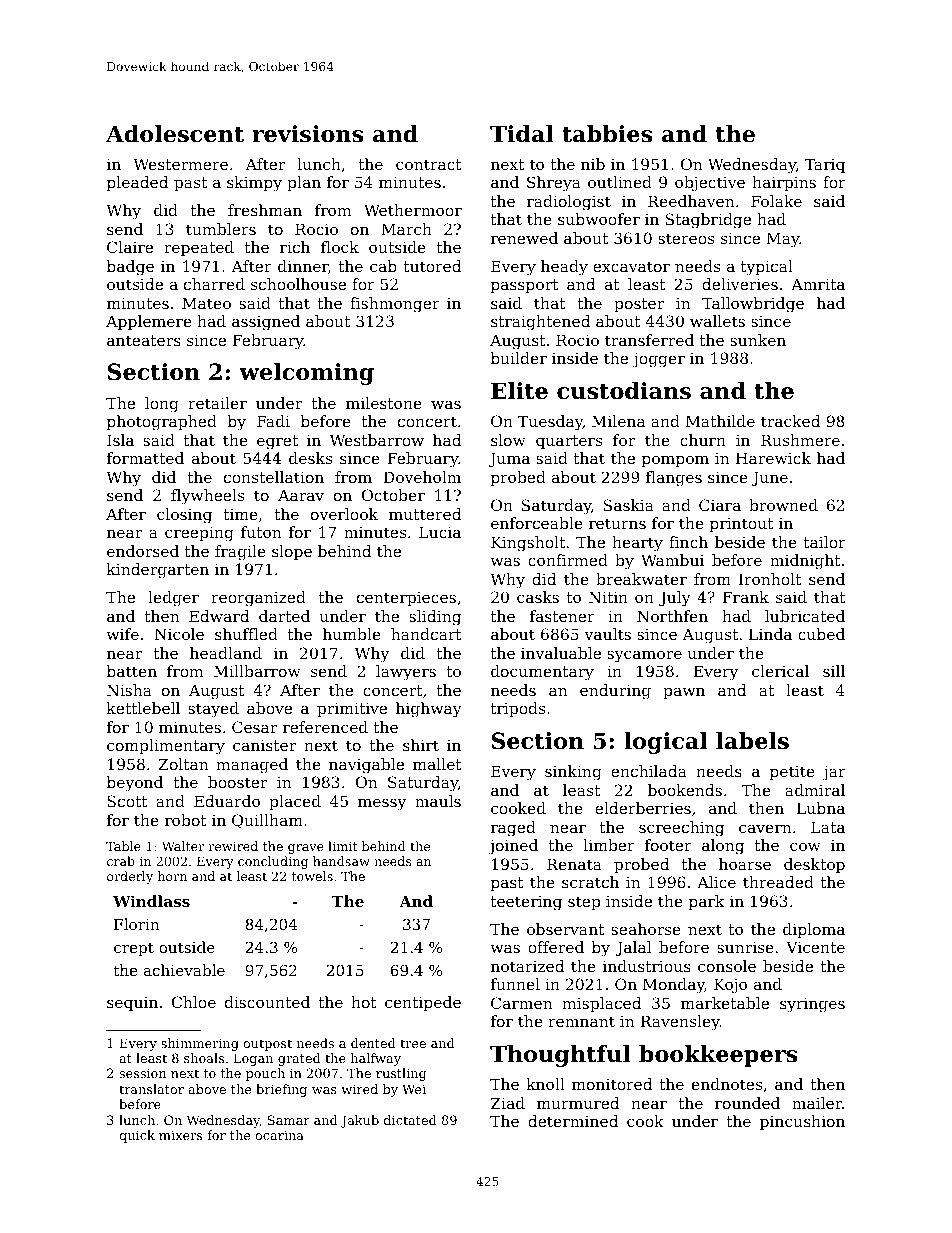 The height and width of the image is (1233, 952). Describe the element at coordinates (688, 542) in the image. I see `finch` at that location.
